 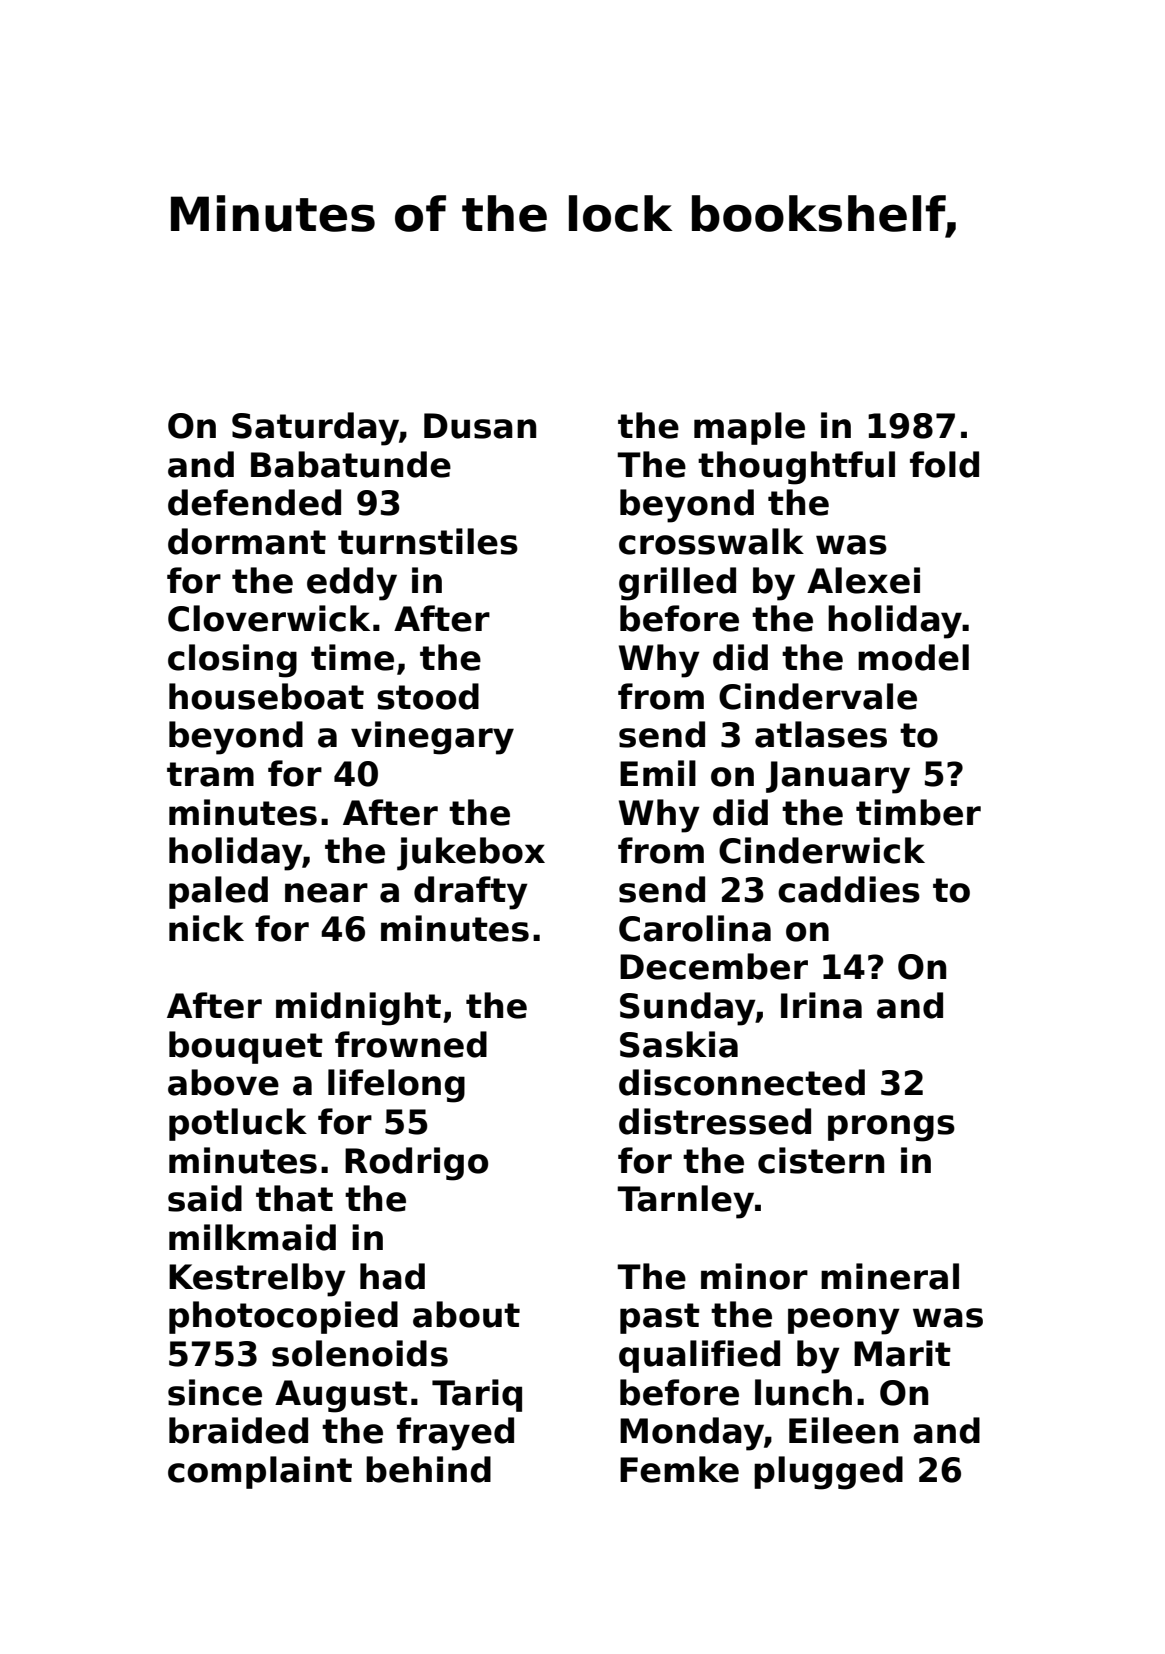 What do you see at coordinates (742, 1082) in the document?
I see `disconnected` at bounding box center [742, 1082].
